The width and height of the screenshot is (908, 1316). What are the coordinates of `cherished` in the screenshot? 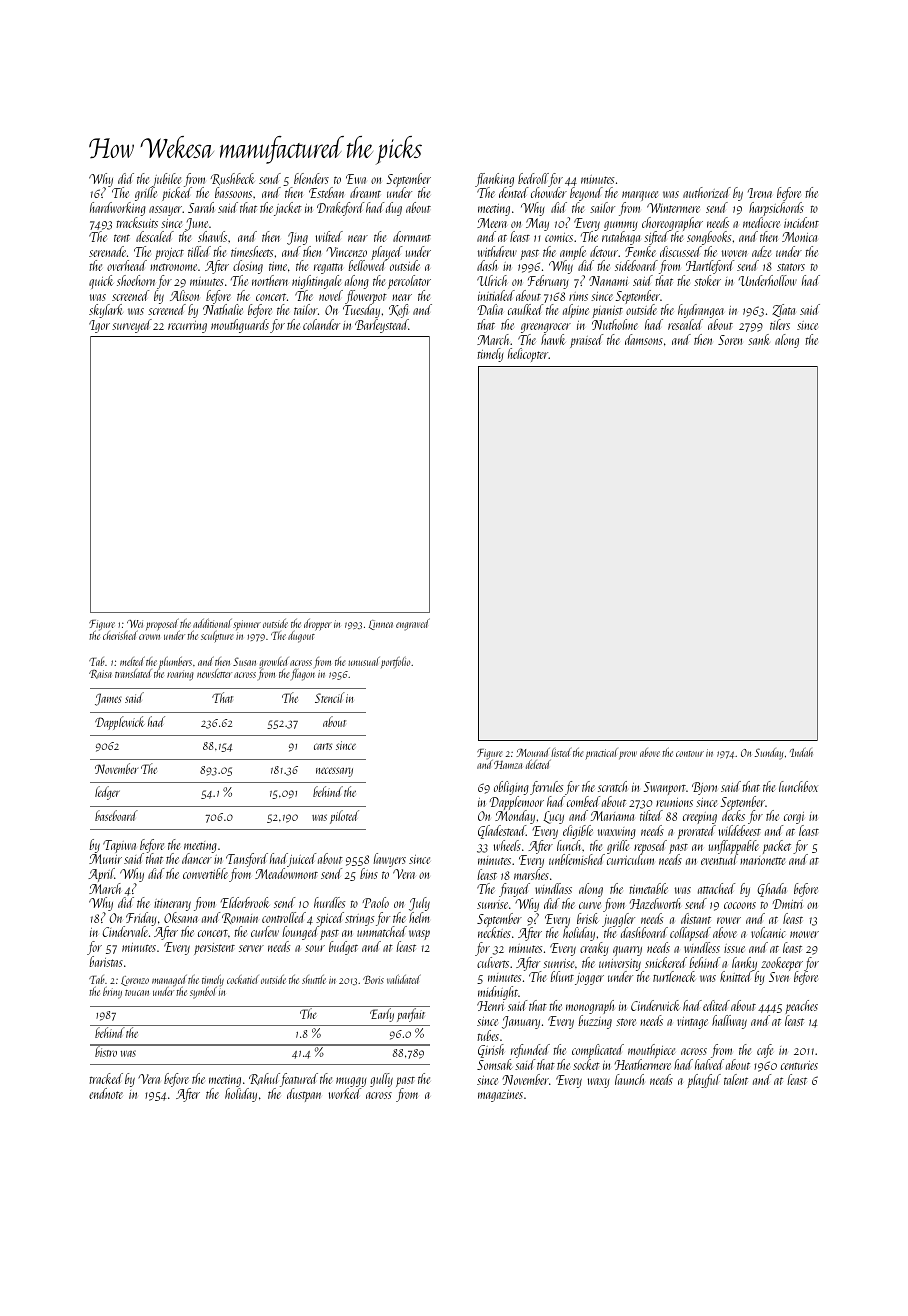 It's located at (120, 635).
